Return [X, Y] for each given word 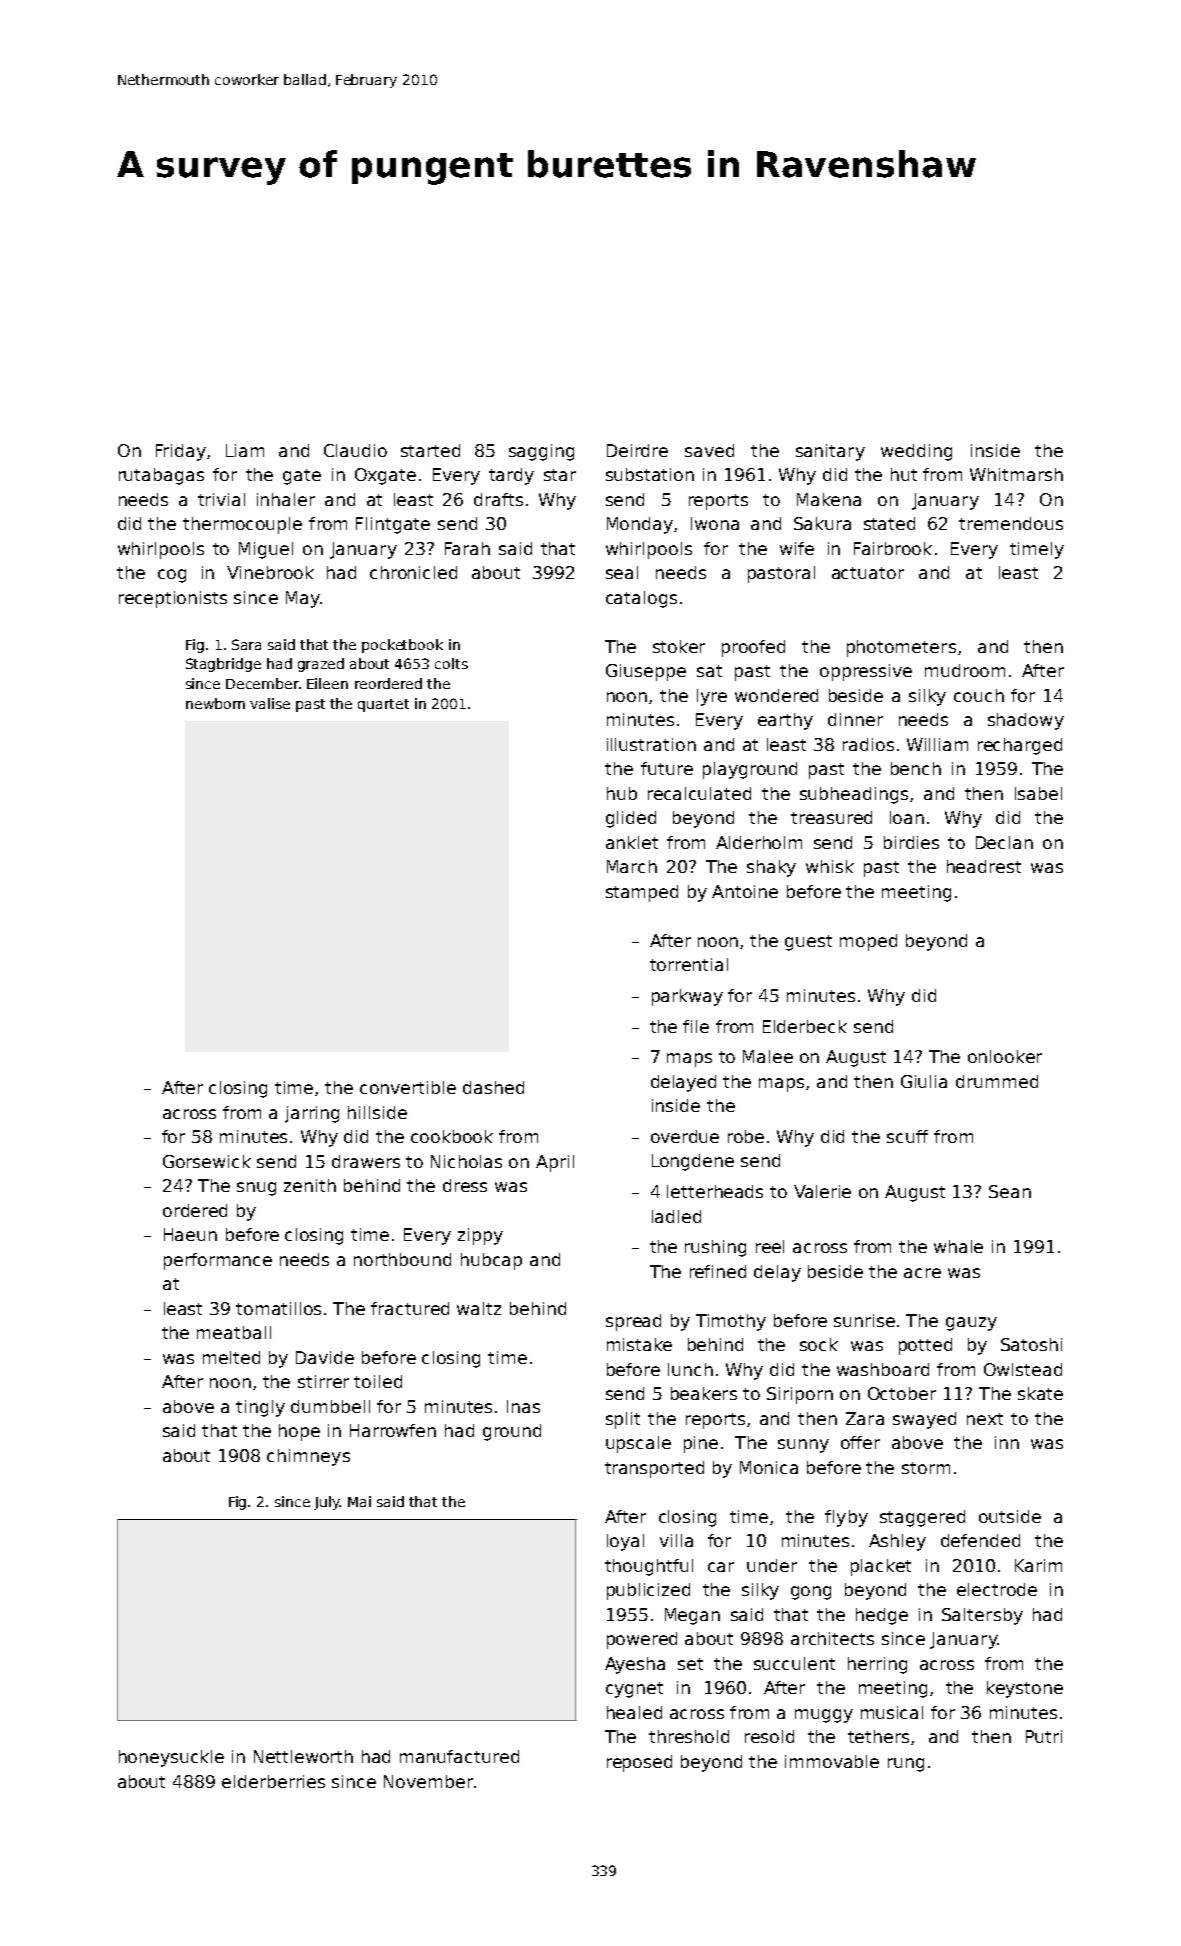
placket [881, 1567]
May [303, 599]
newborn [215, 703]
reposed [639, 1763]
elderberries [273, 1781]
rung [906, 1765]
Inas [523, 1406]
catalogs [641, 599]
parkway [687, 997]
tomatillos [278, 1308]
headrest [984, 866]
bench [916, 768]
